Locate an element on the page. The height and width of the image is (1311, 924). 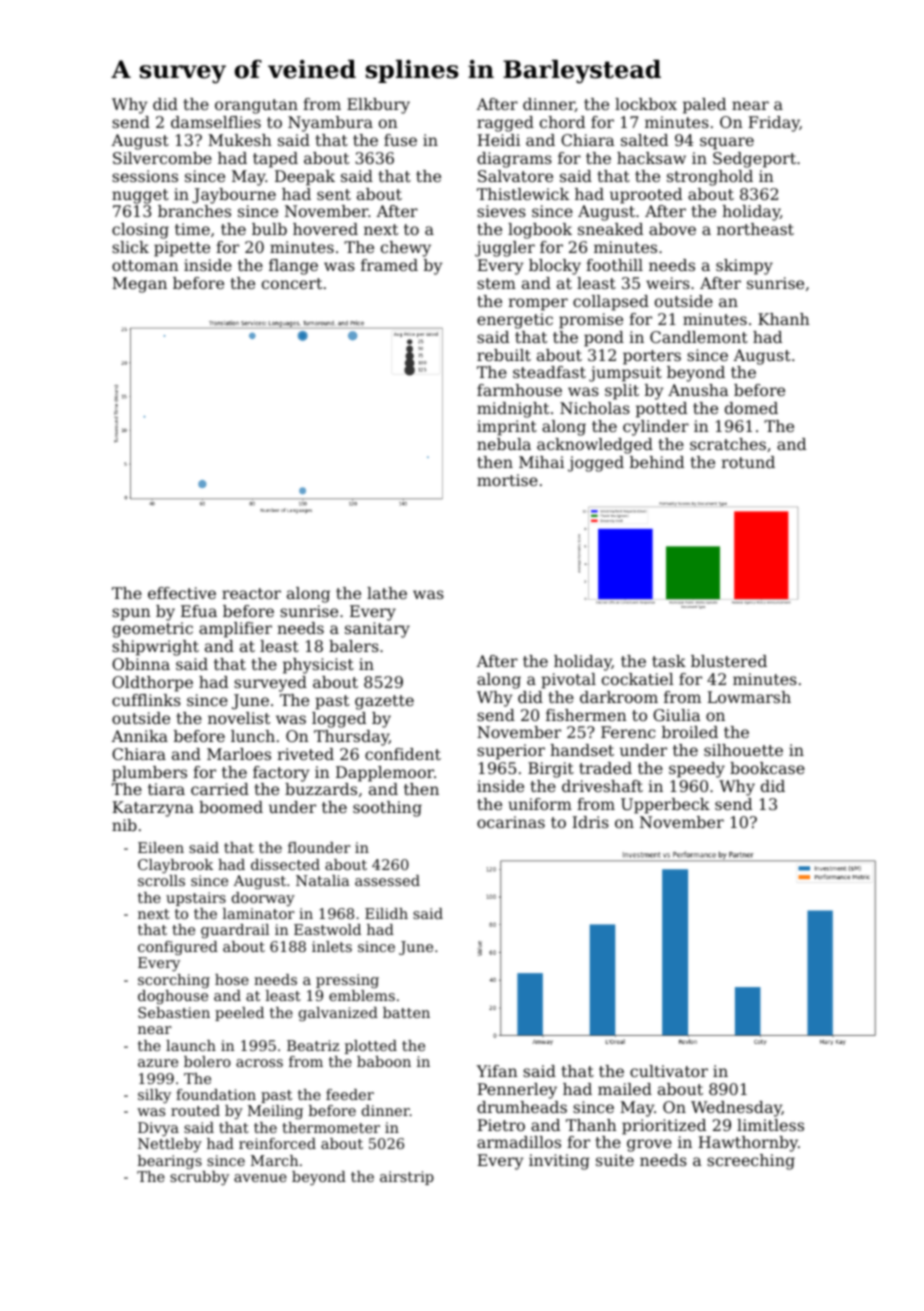
domed is located at coordinates (751, 408).
